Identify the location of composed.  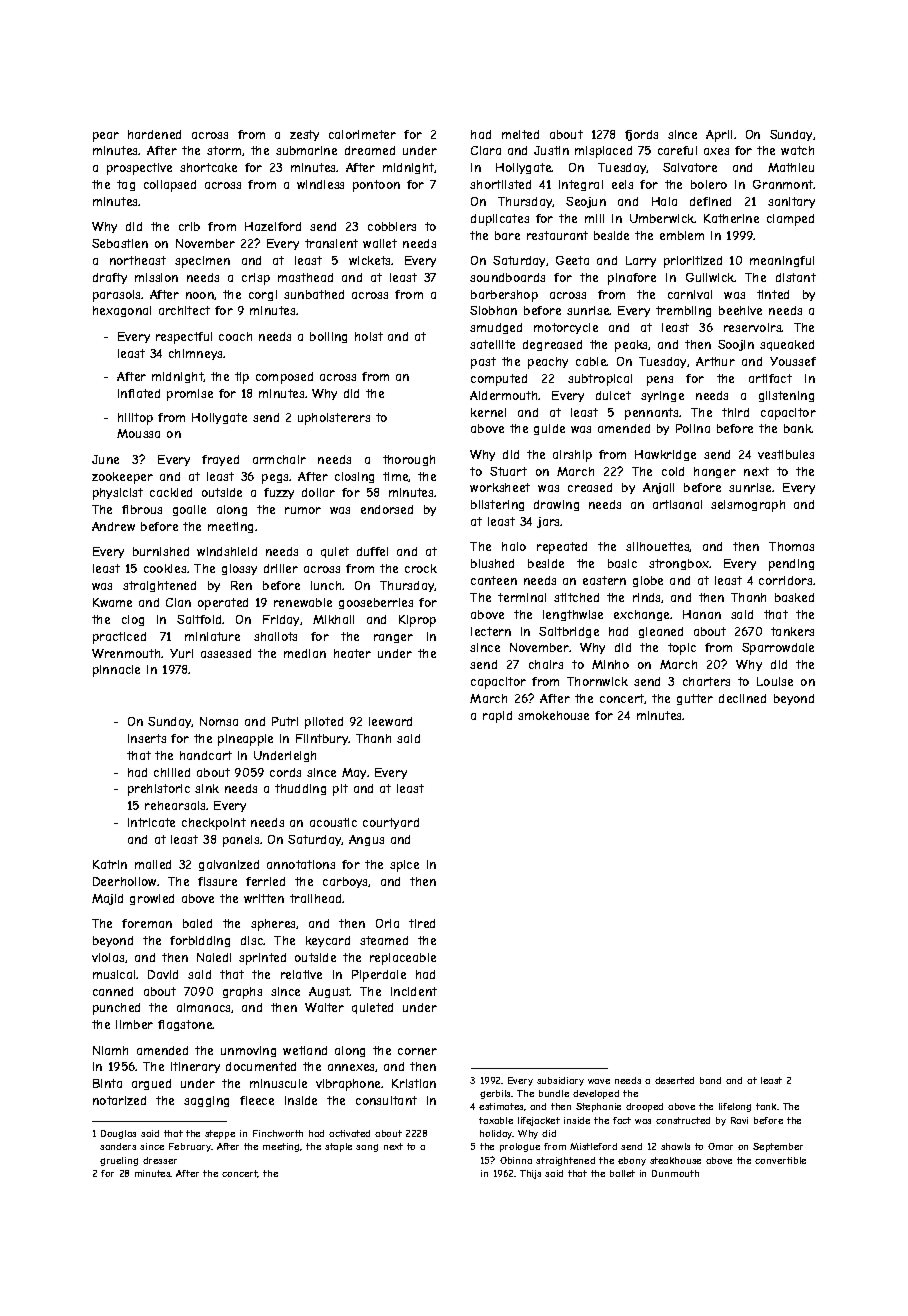
(284, 378).
